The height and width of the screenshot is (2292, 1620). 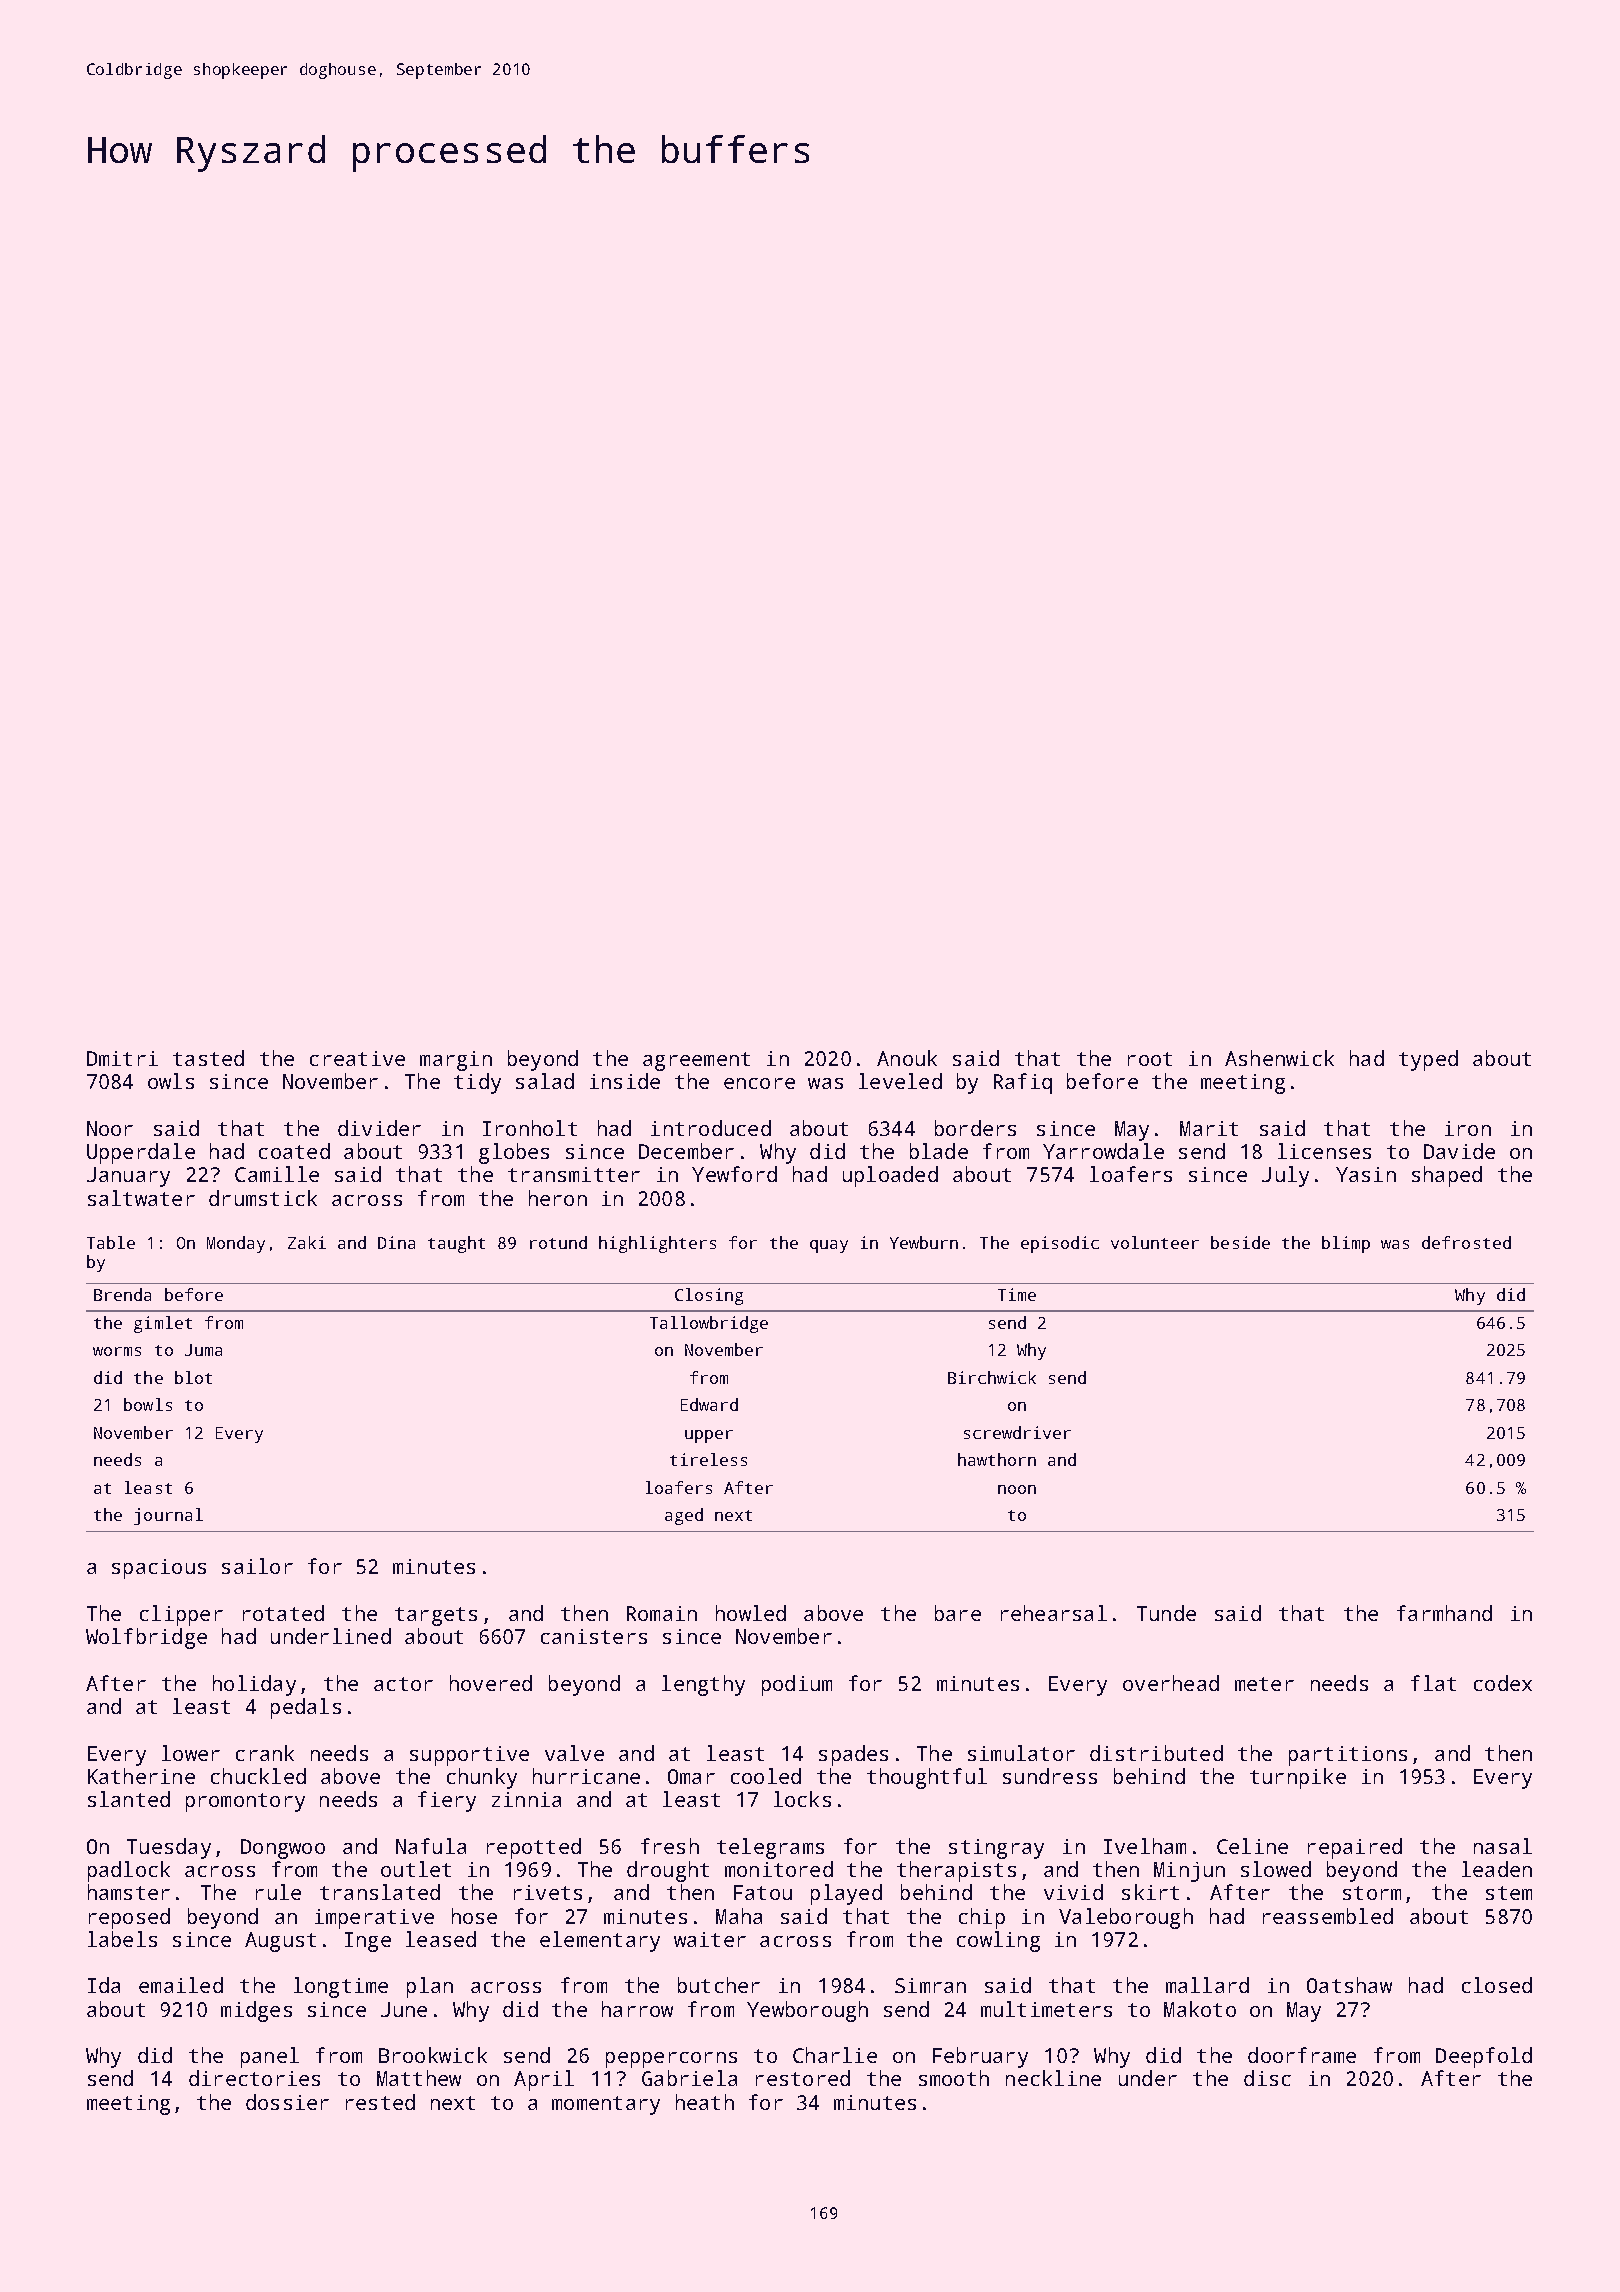 What do you see at coordinates (670, 1846) in the screenshot?
I see `fresh` at bounding box center [670, 1846].
